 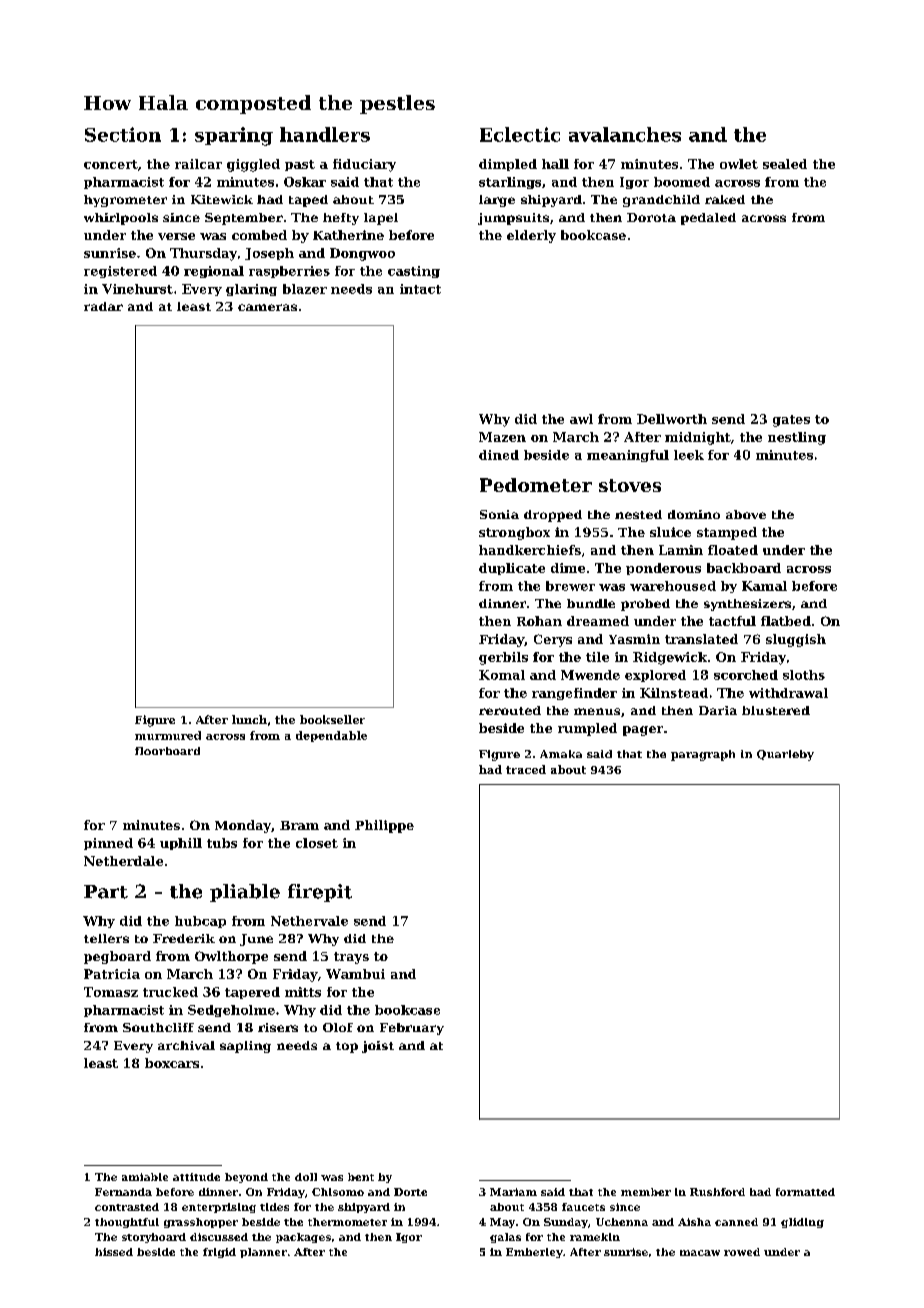 What do you see at coordinates (717, 1192) in the screenshot?
I see `Rushford` at bounding box center [717, 1192].
